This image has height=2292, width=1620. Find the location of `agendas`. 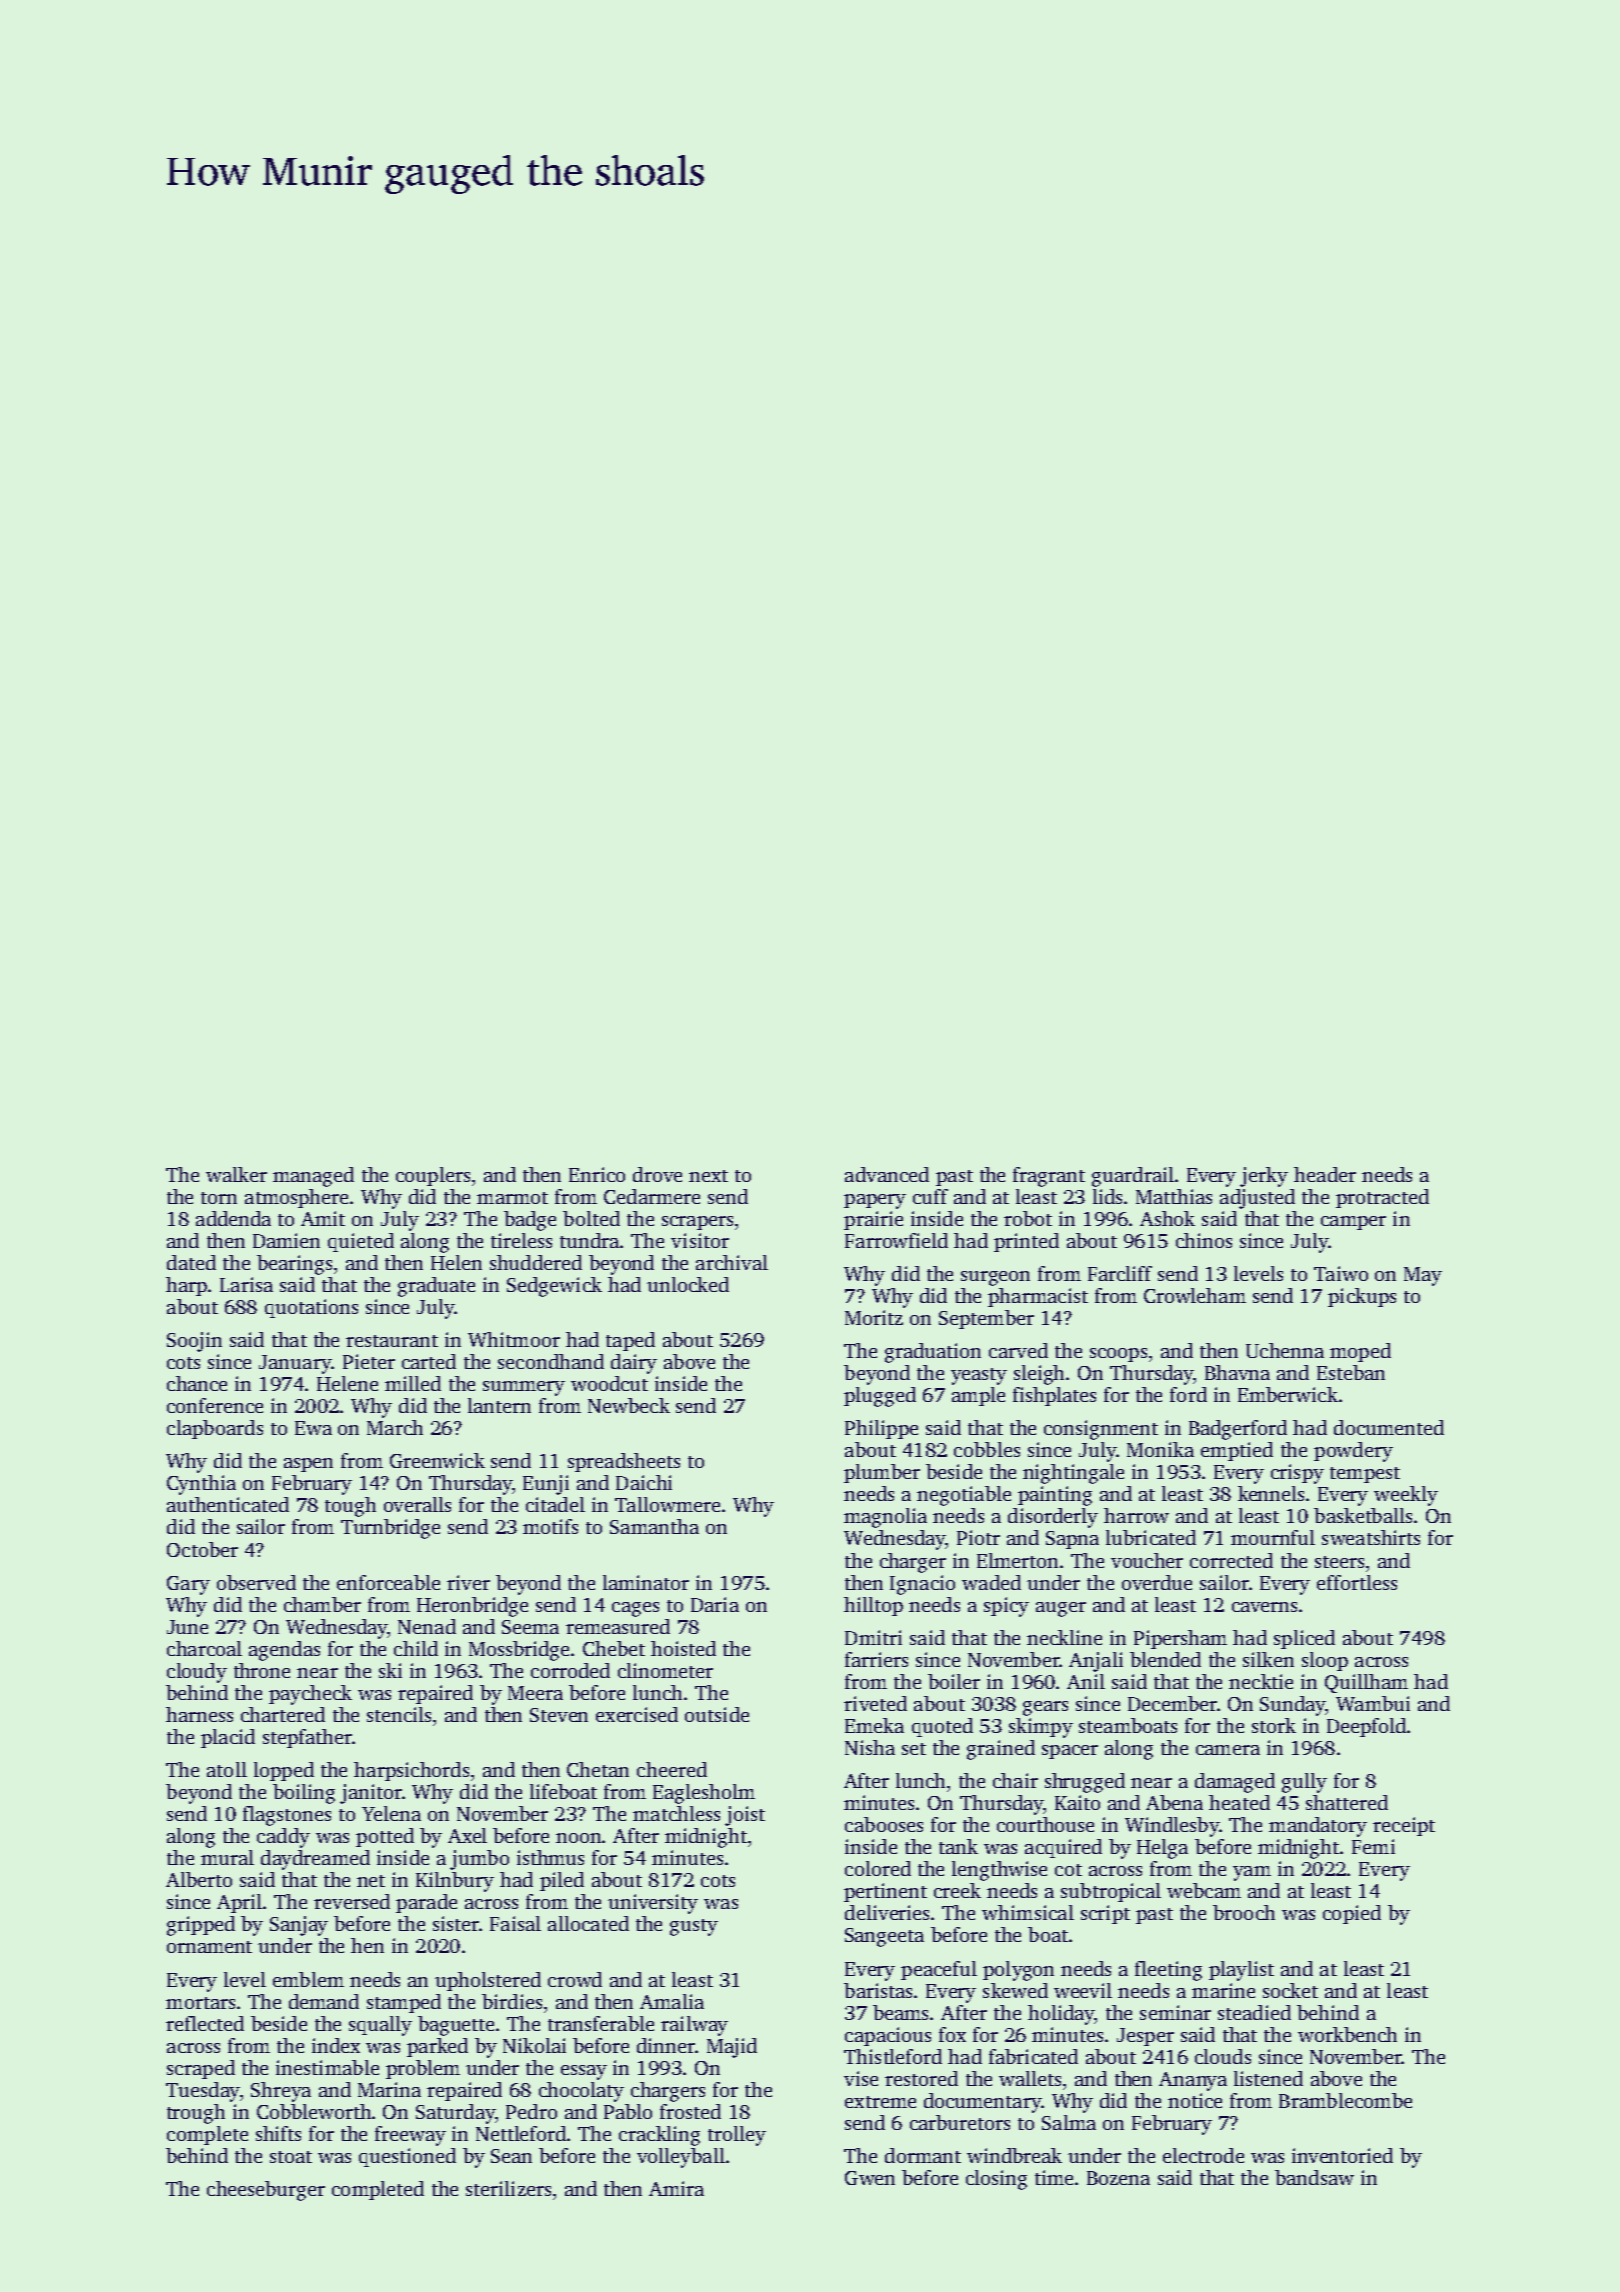

agendas is located at coordinates (284, 1651).
